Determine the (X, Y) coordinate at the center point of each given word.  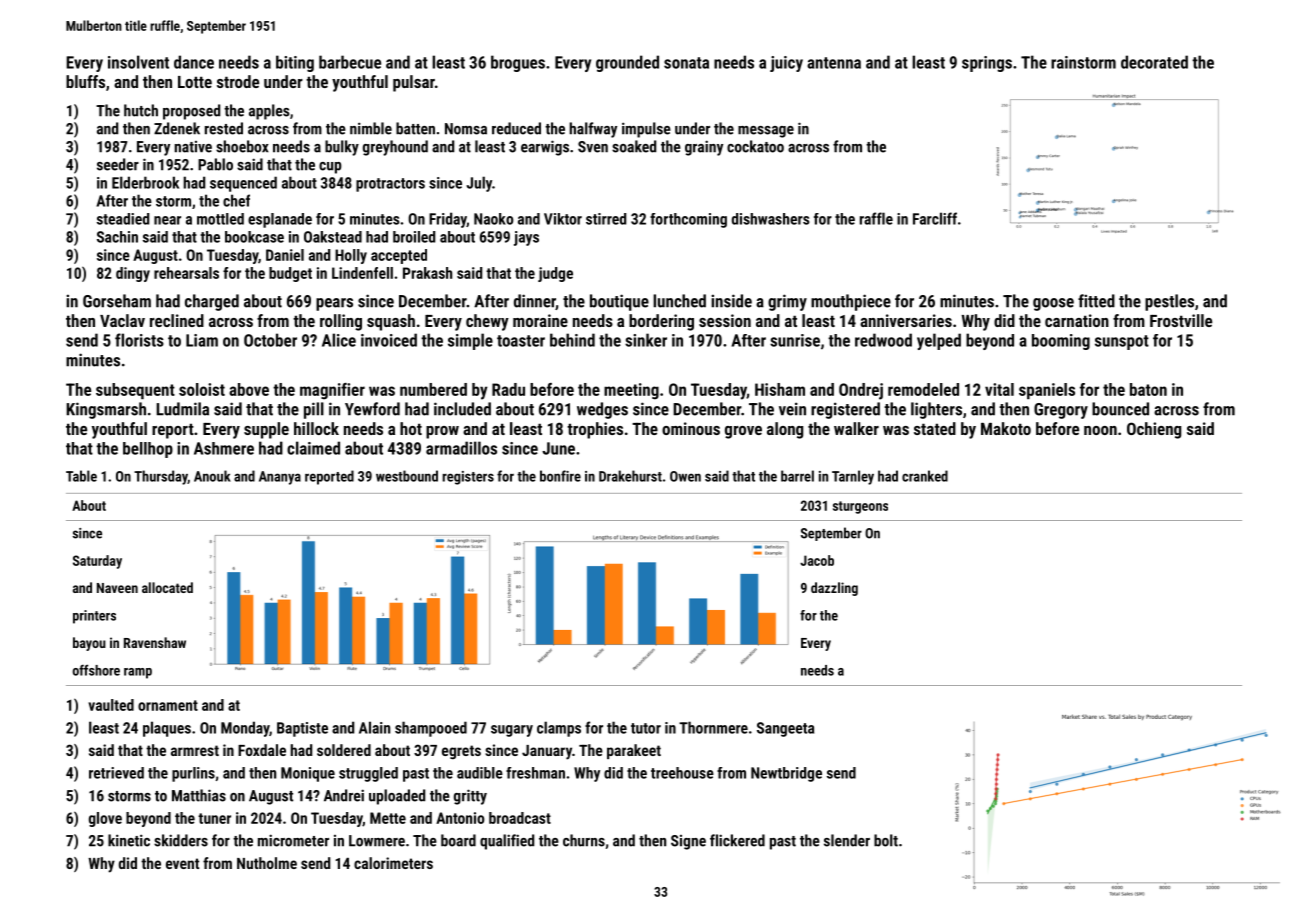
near (167, 220)
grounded (627, 63)
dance (194, 62)
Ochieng (1154, 430)
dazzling (834, 589)
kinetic (129, 840)
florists (139, 340)
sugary (512, 731)
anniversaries (906, 320)
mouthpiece (851, 302)
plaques (167, 729)
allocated (167, 587)
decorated (1154, 62)
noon (1100, 430)
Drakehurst (630, 476)
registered (845, 410)
